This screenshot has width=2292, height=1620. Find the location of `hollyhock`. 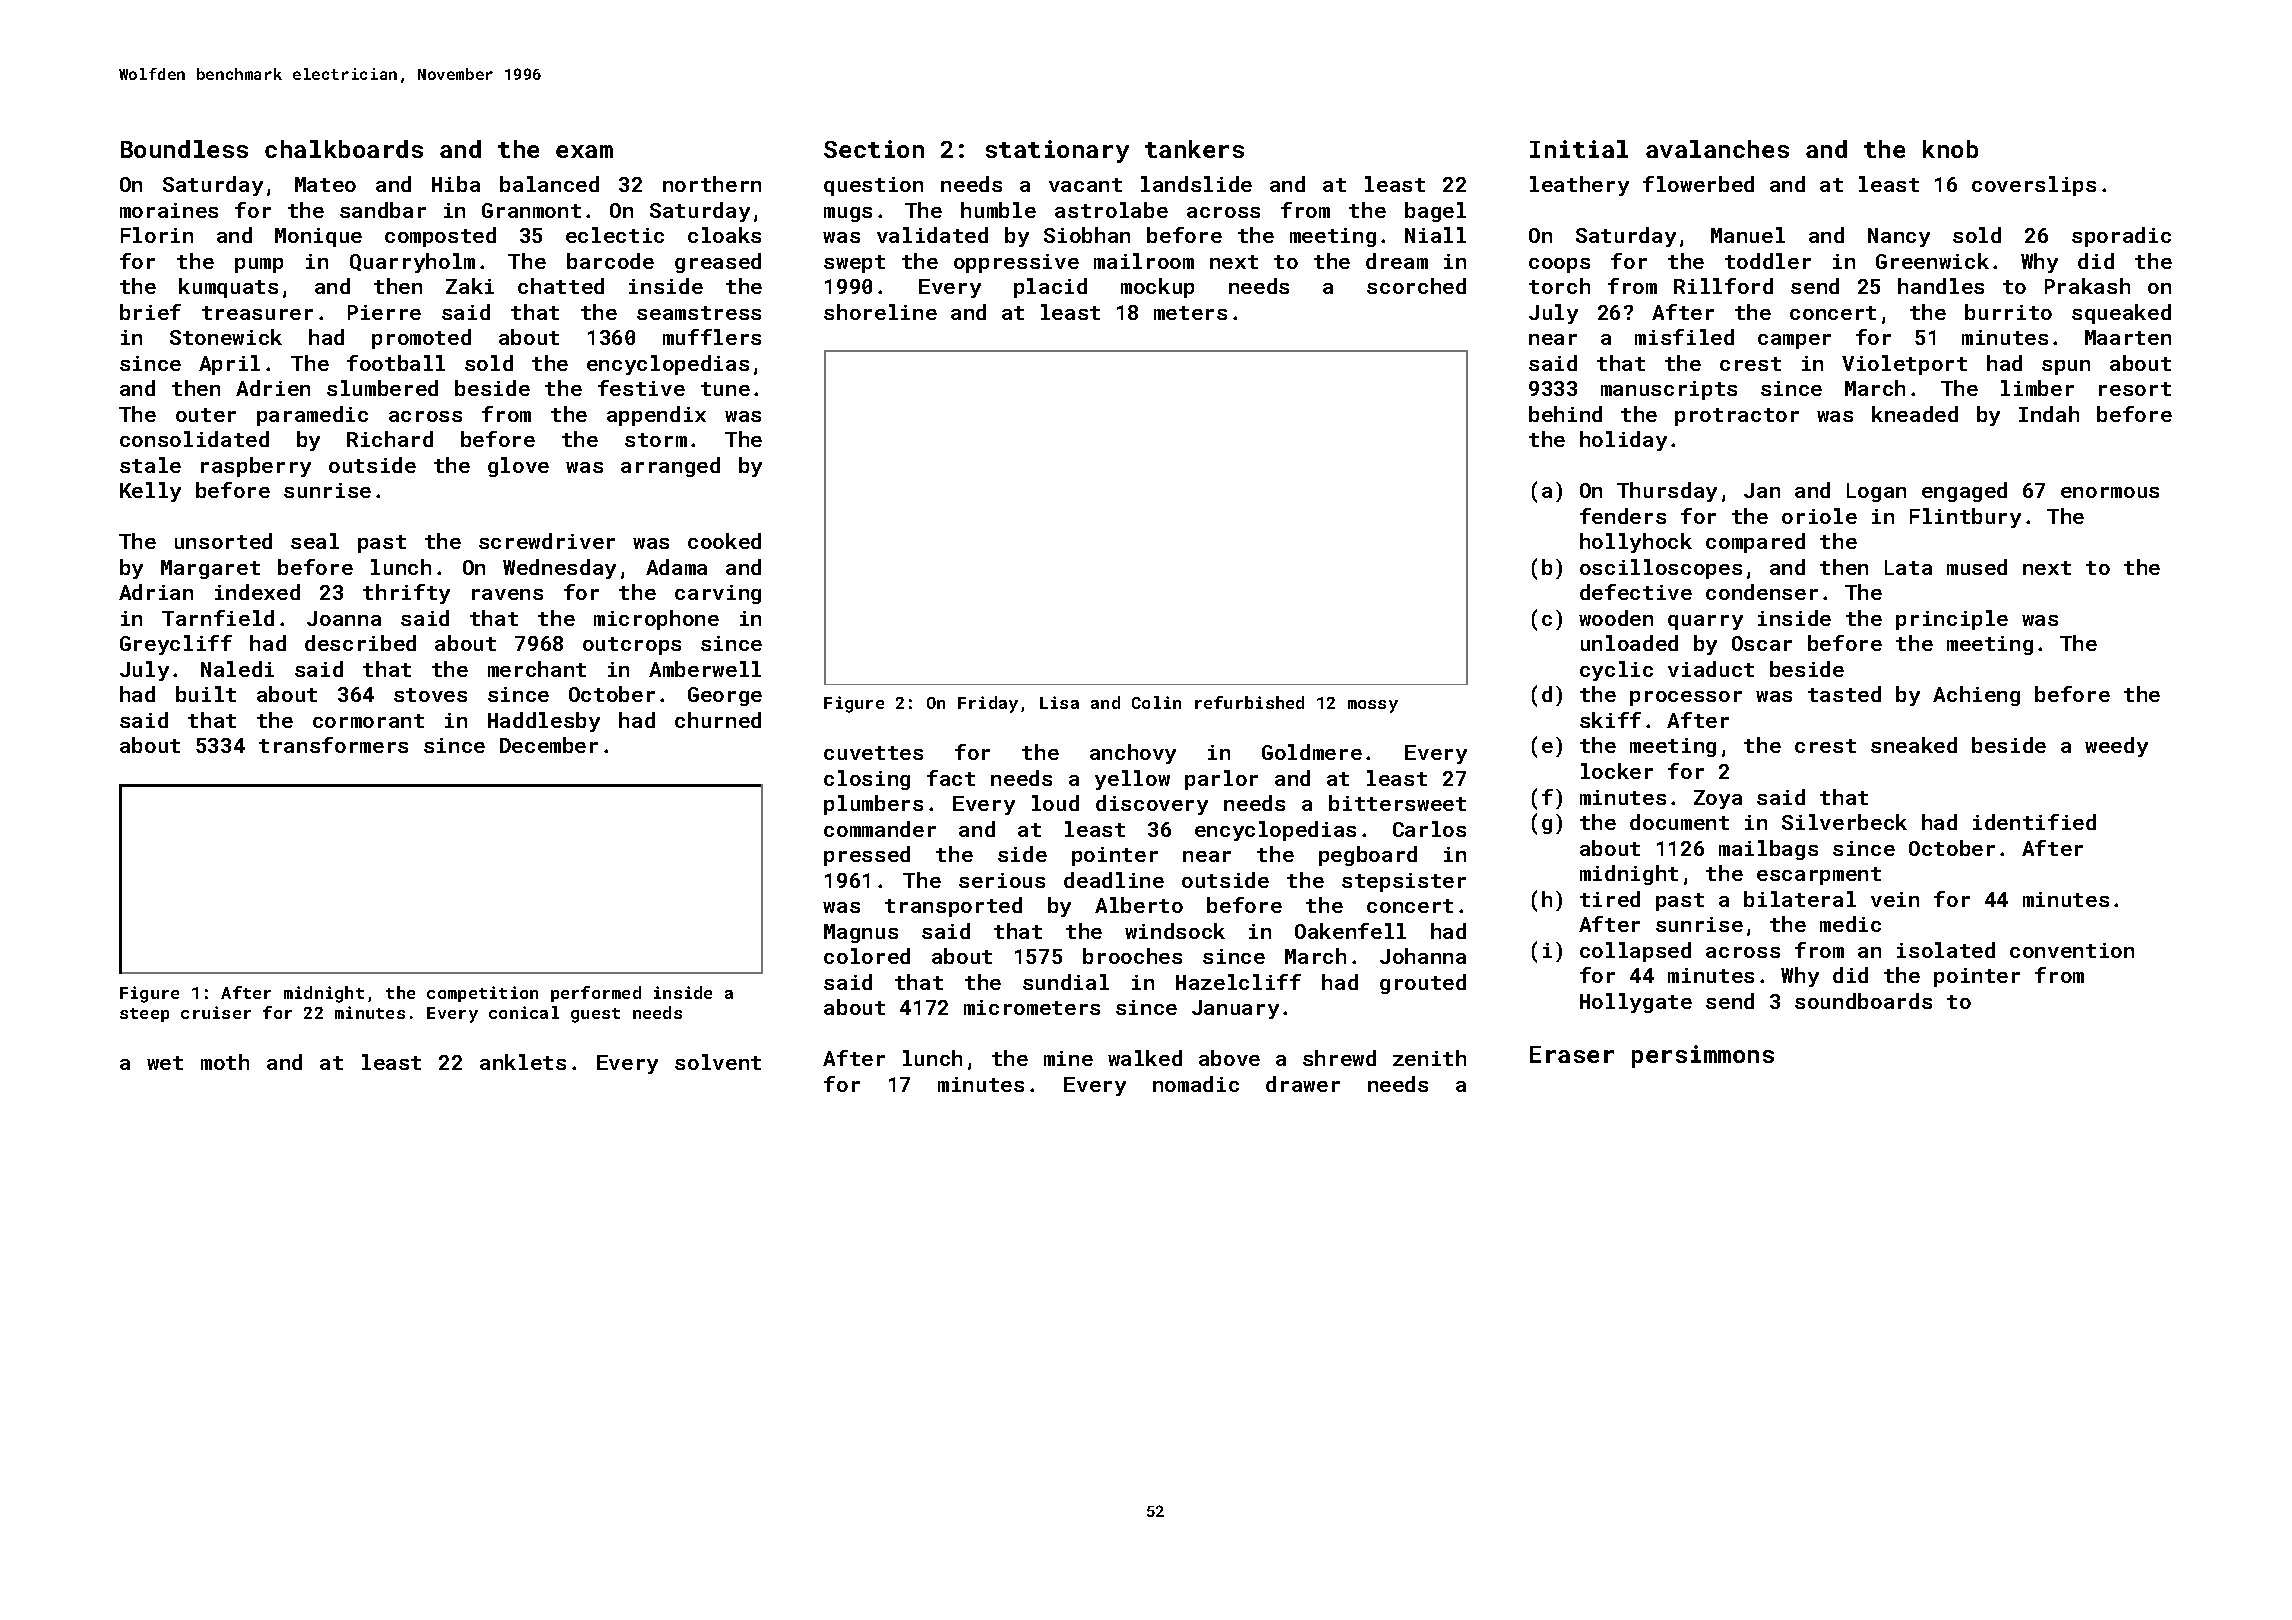

hollyhock is located at coordinates (1636, 543).
